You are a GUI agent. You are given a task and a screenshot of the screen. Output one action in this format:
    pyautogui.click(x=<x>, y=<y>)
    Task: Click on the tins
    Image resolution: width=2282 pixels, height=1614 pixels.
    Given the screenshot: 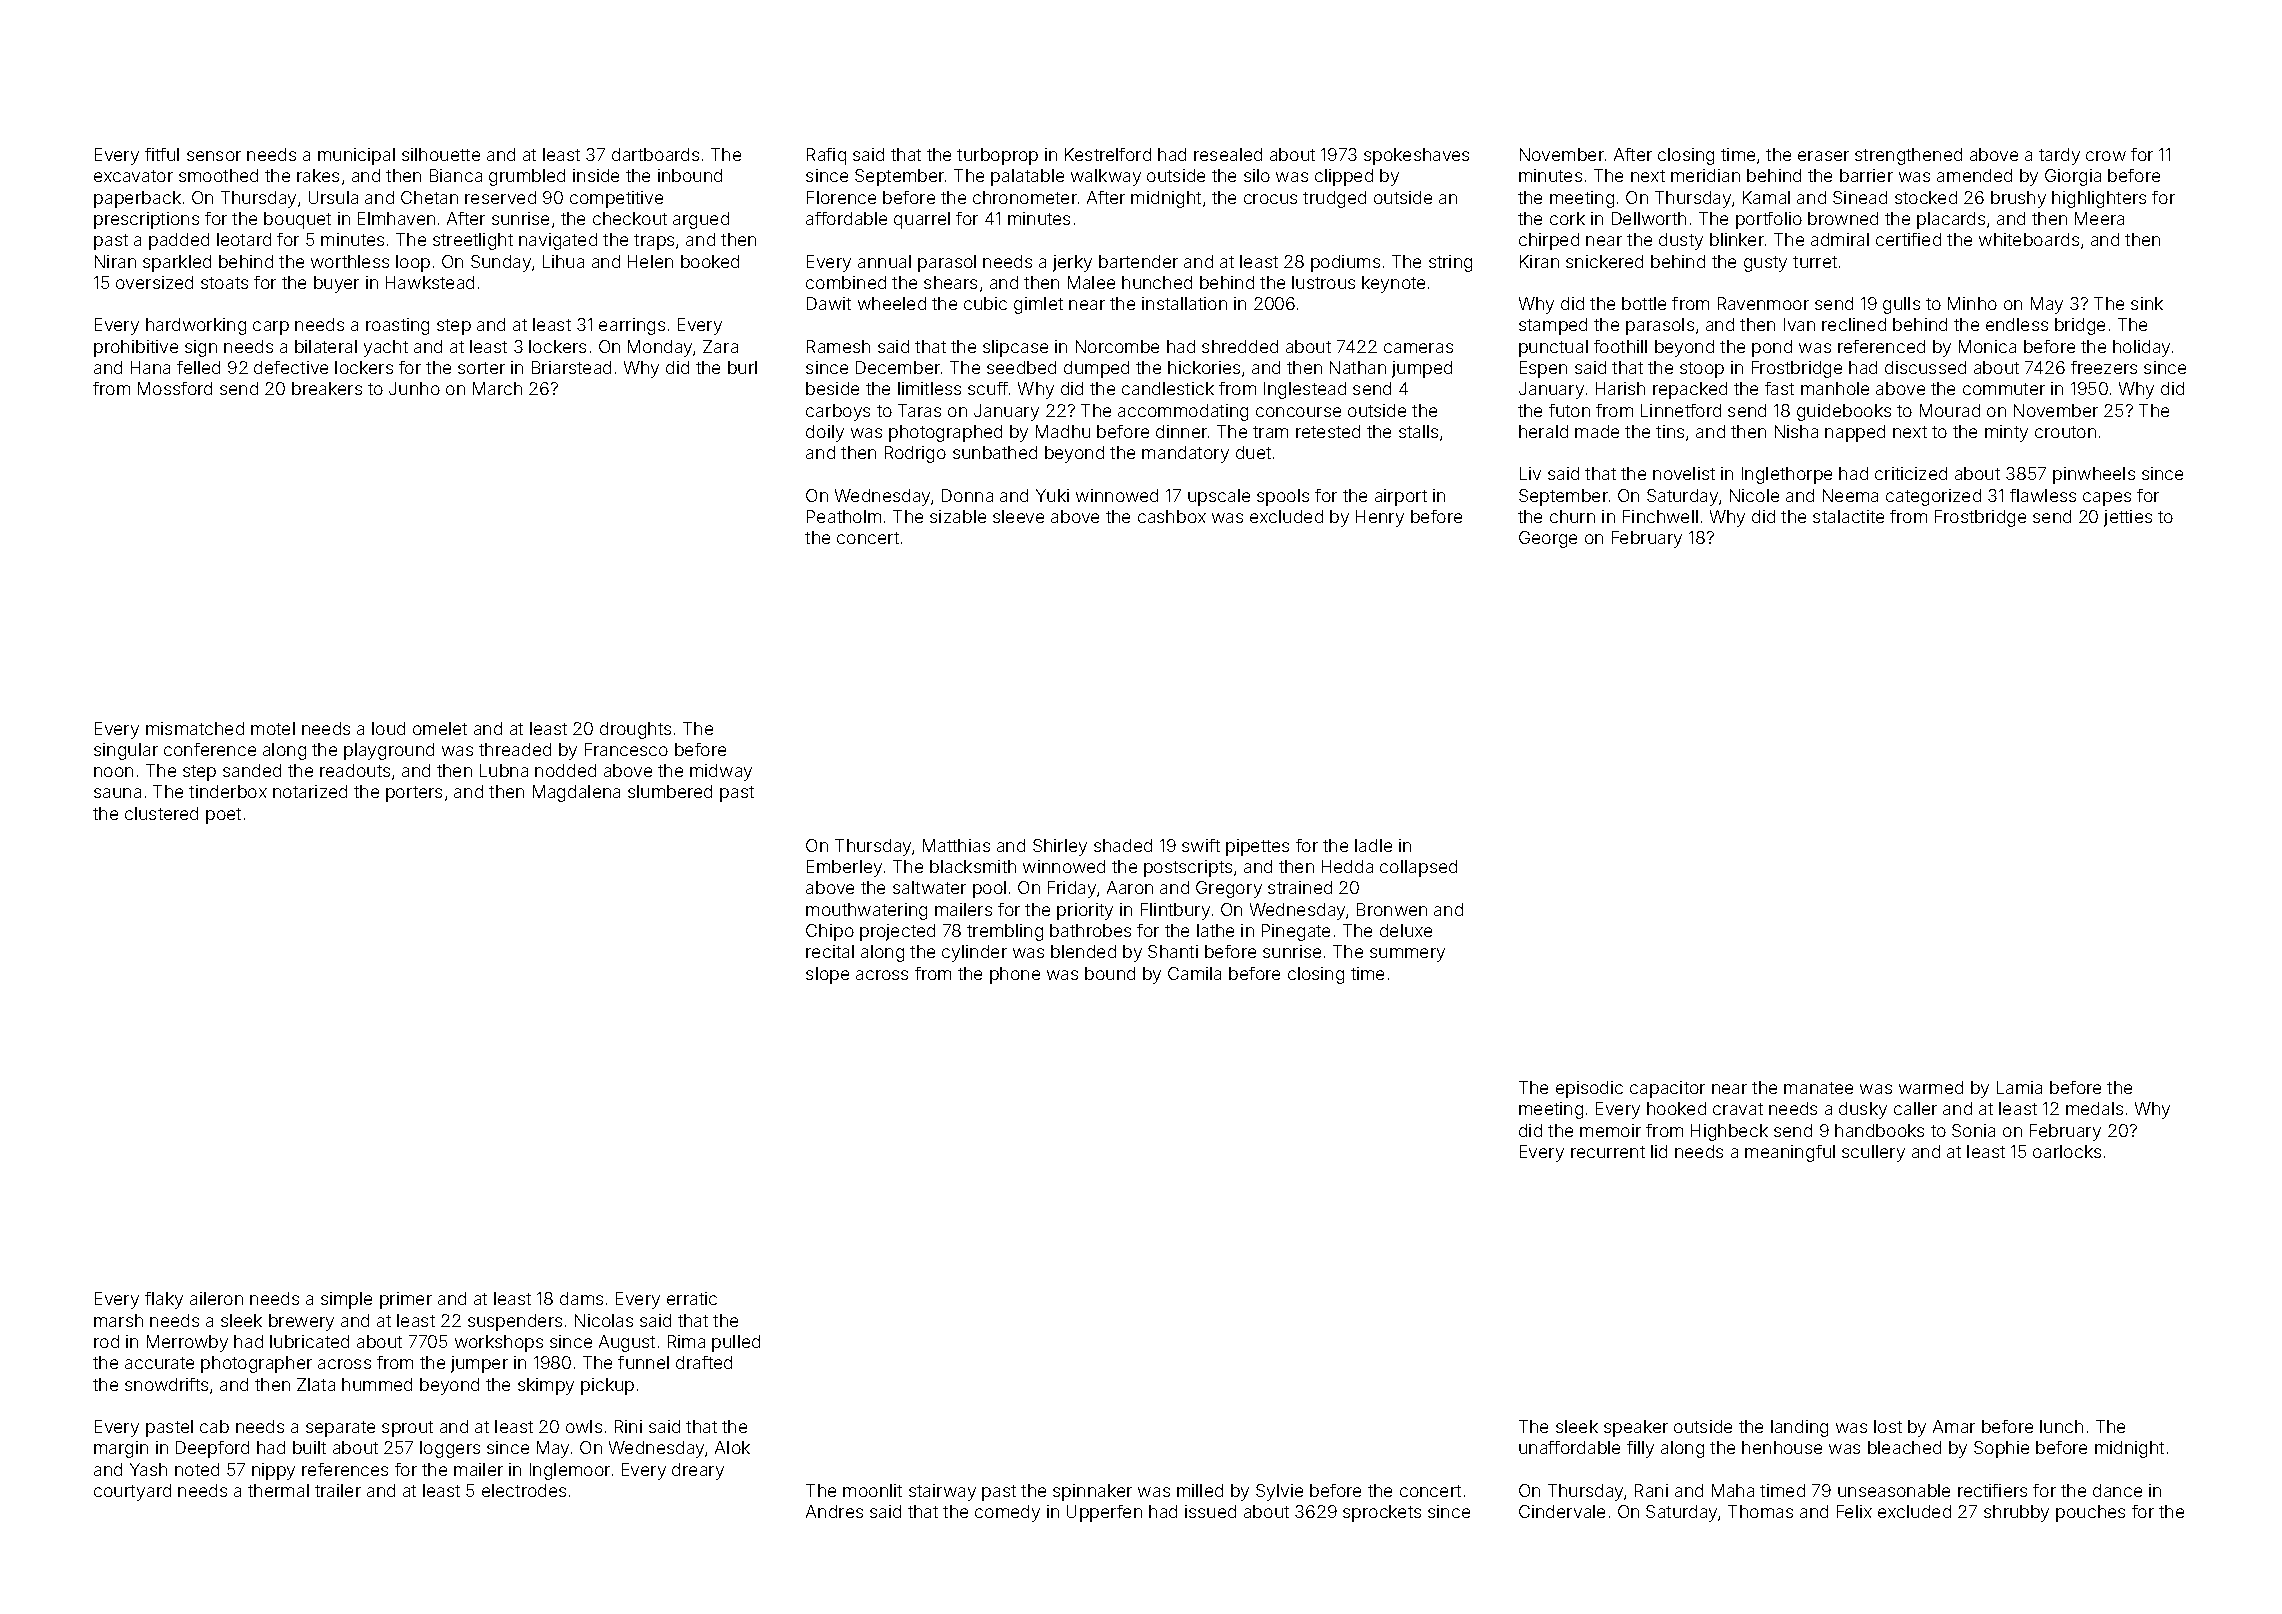 What is the action you would take?
    pyautogui.click(x=1670, y=431)
